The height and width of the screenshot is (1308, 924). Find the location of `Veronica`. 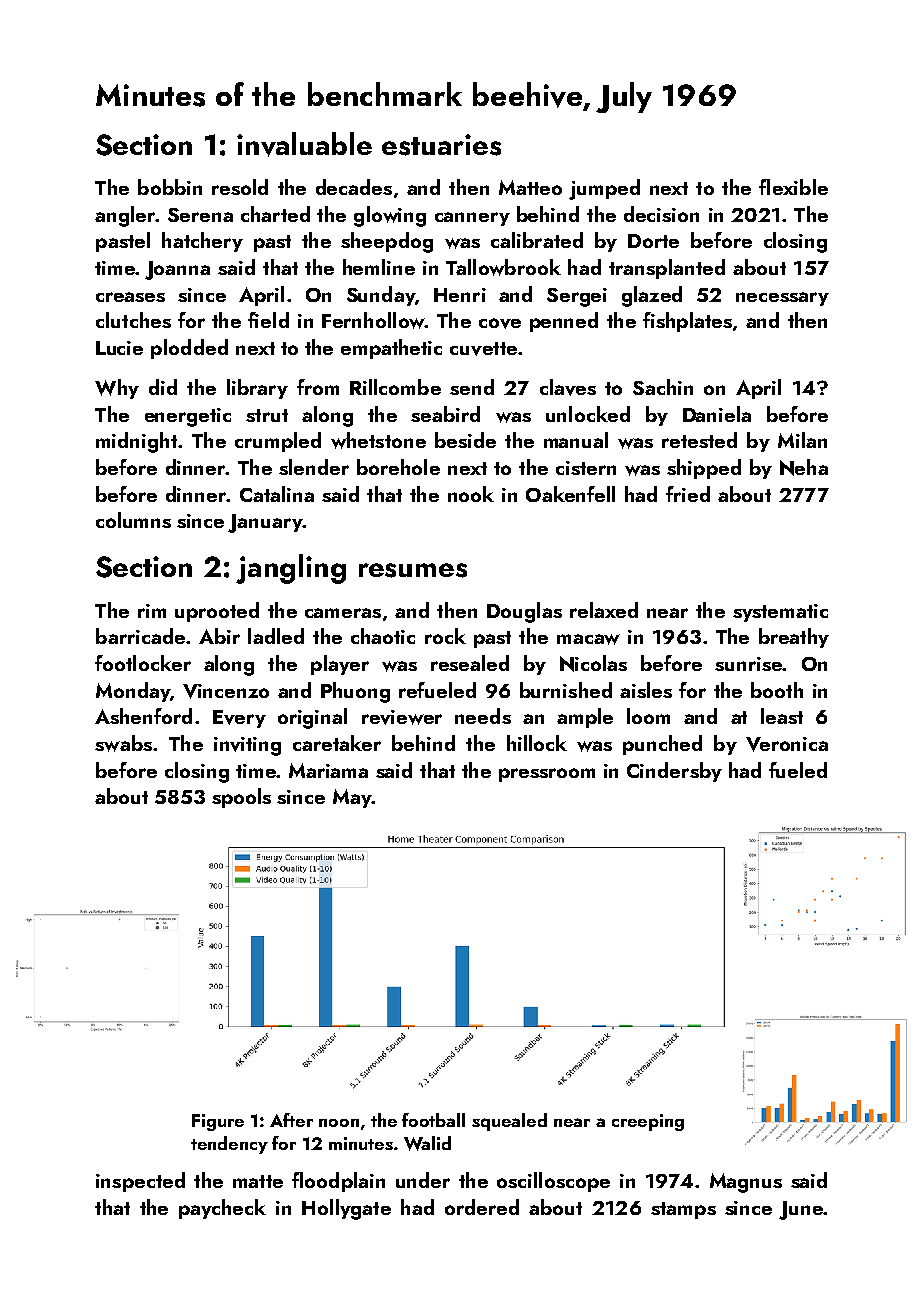

Veronica is located at coordinates (787, 744).
